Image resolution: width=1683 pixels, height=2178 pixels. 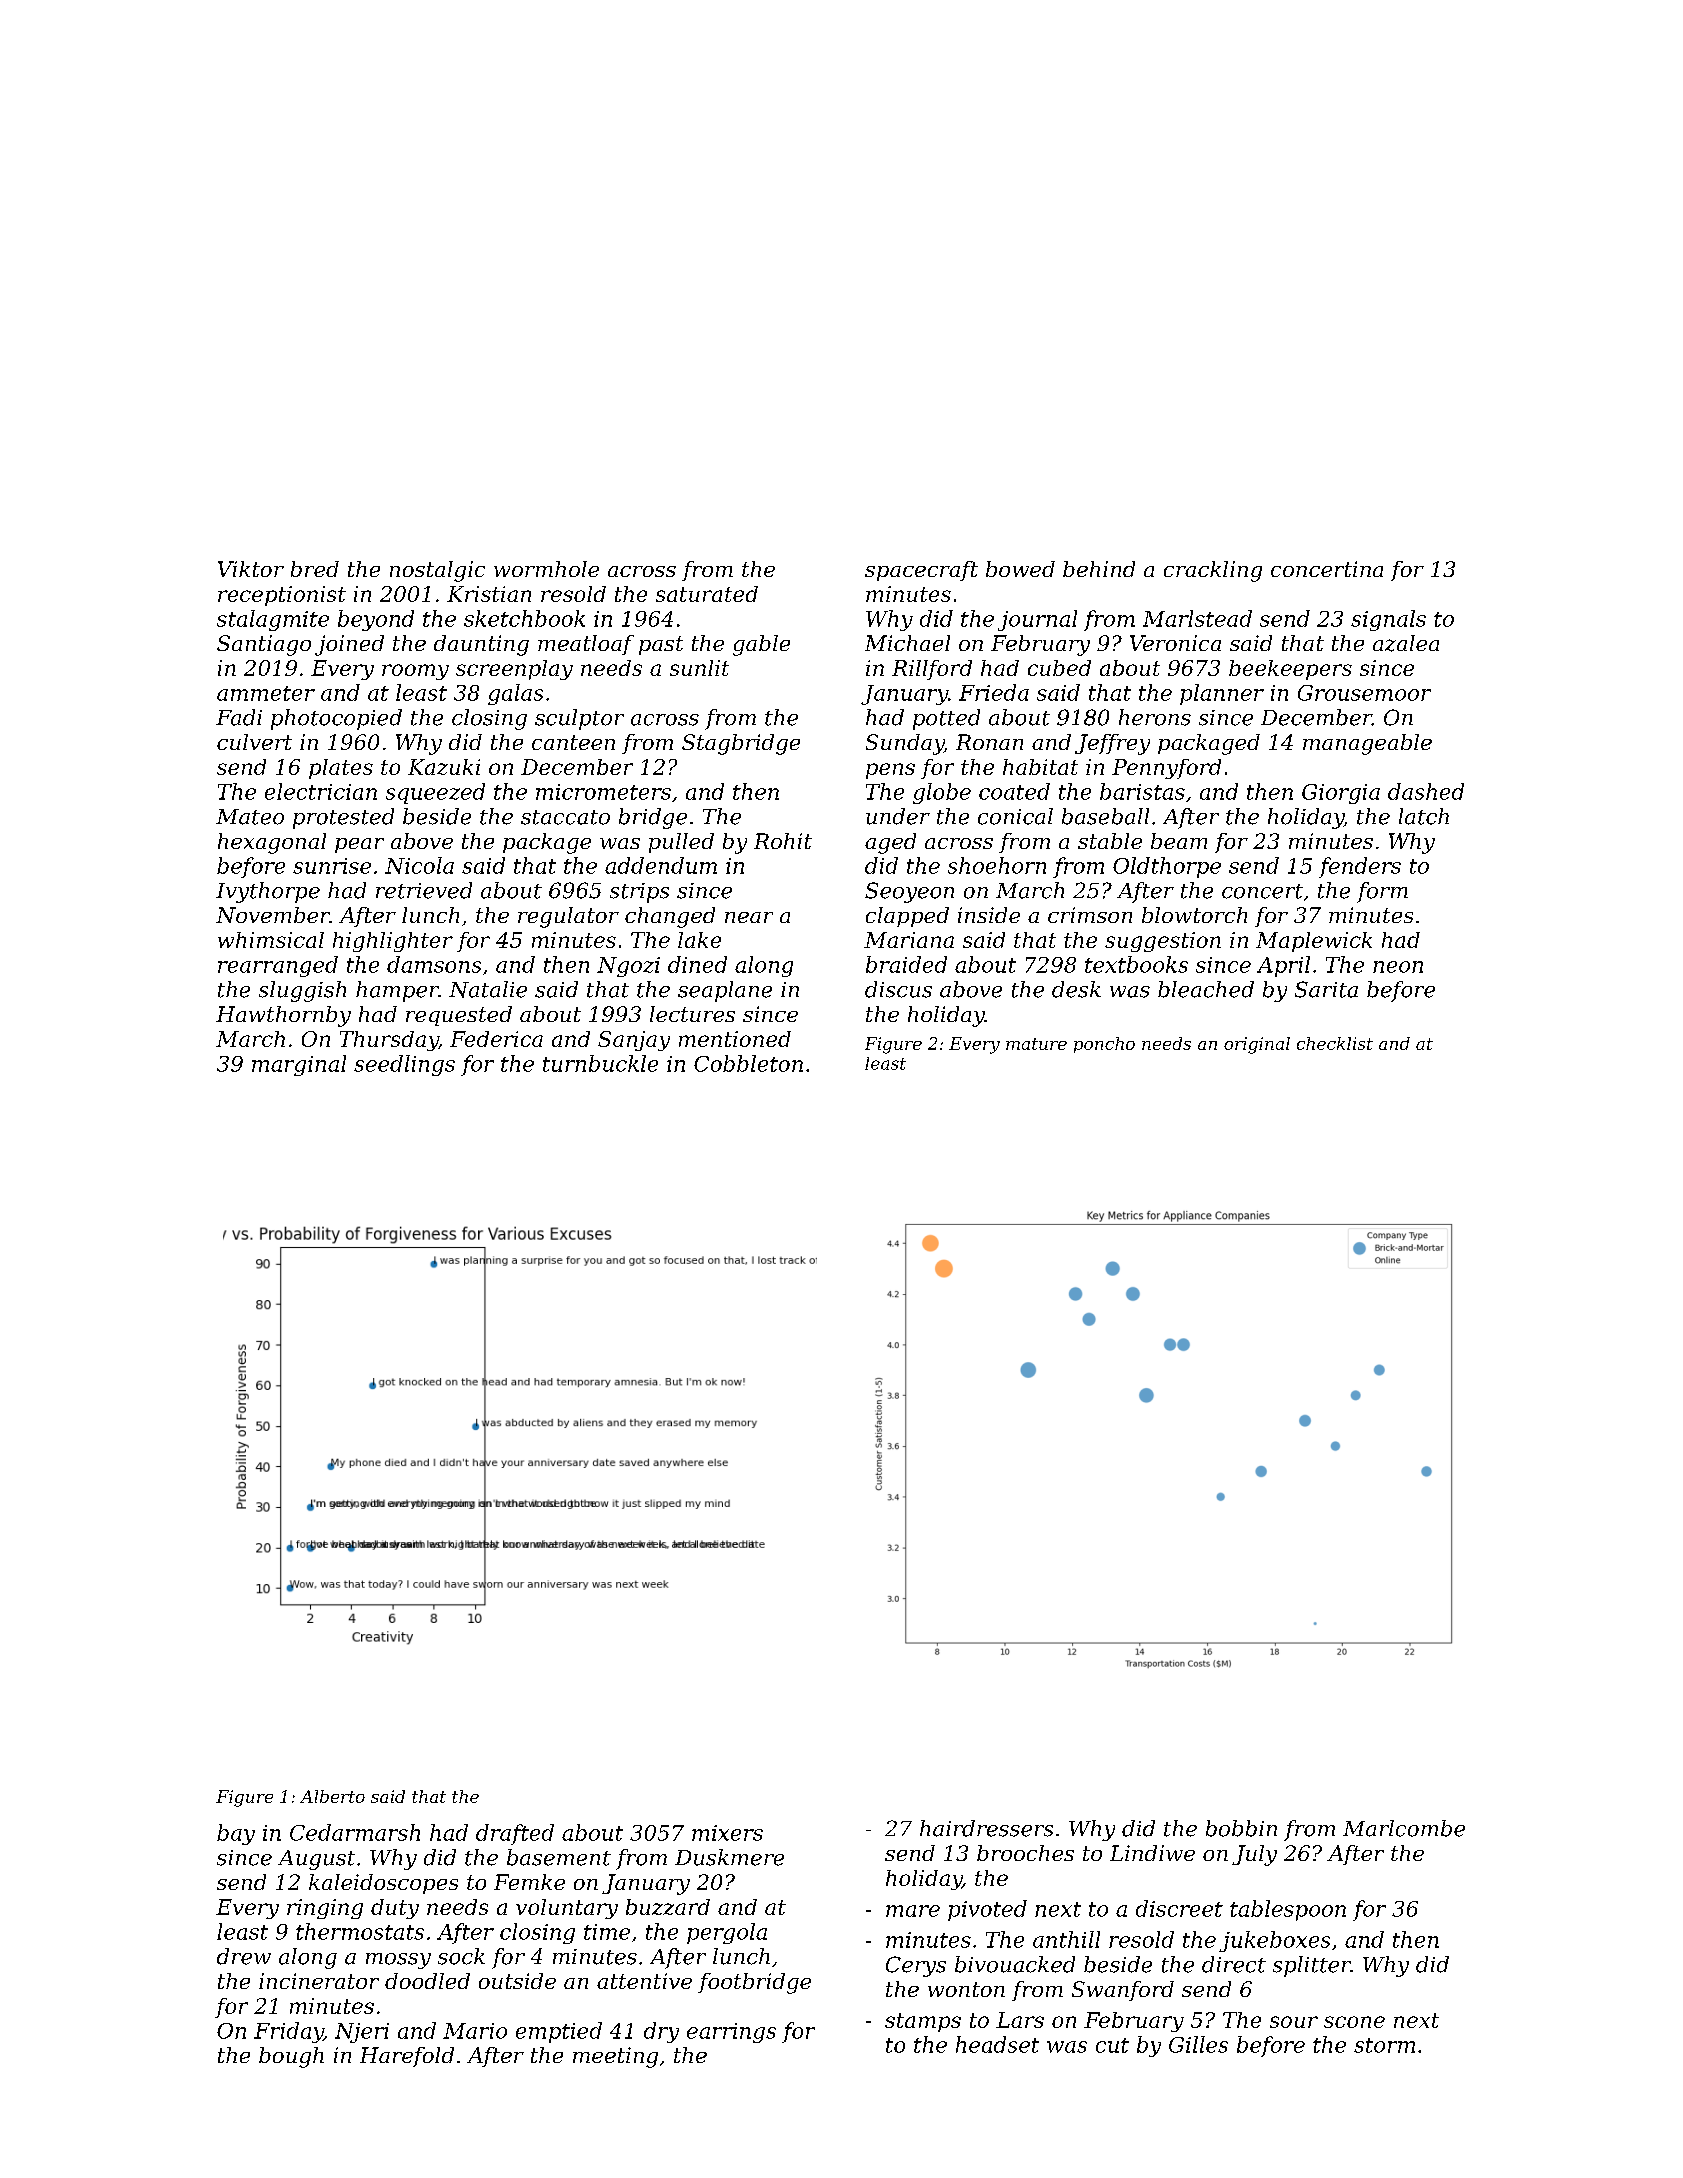 What do you see at coordinates (1257, 1045) in the screenshot?
I see `original` at bounding box center [1257, 1045].
